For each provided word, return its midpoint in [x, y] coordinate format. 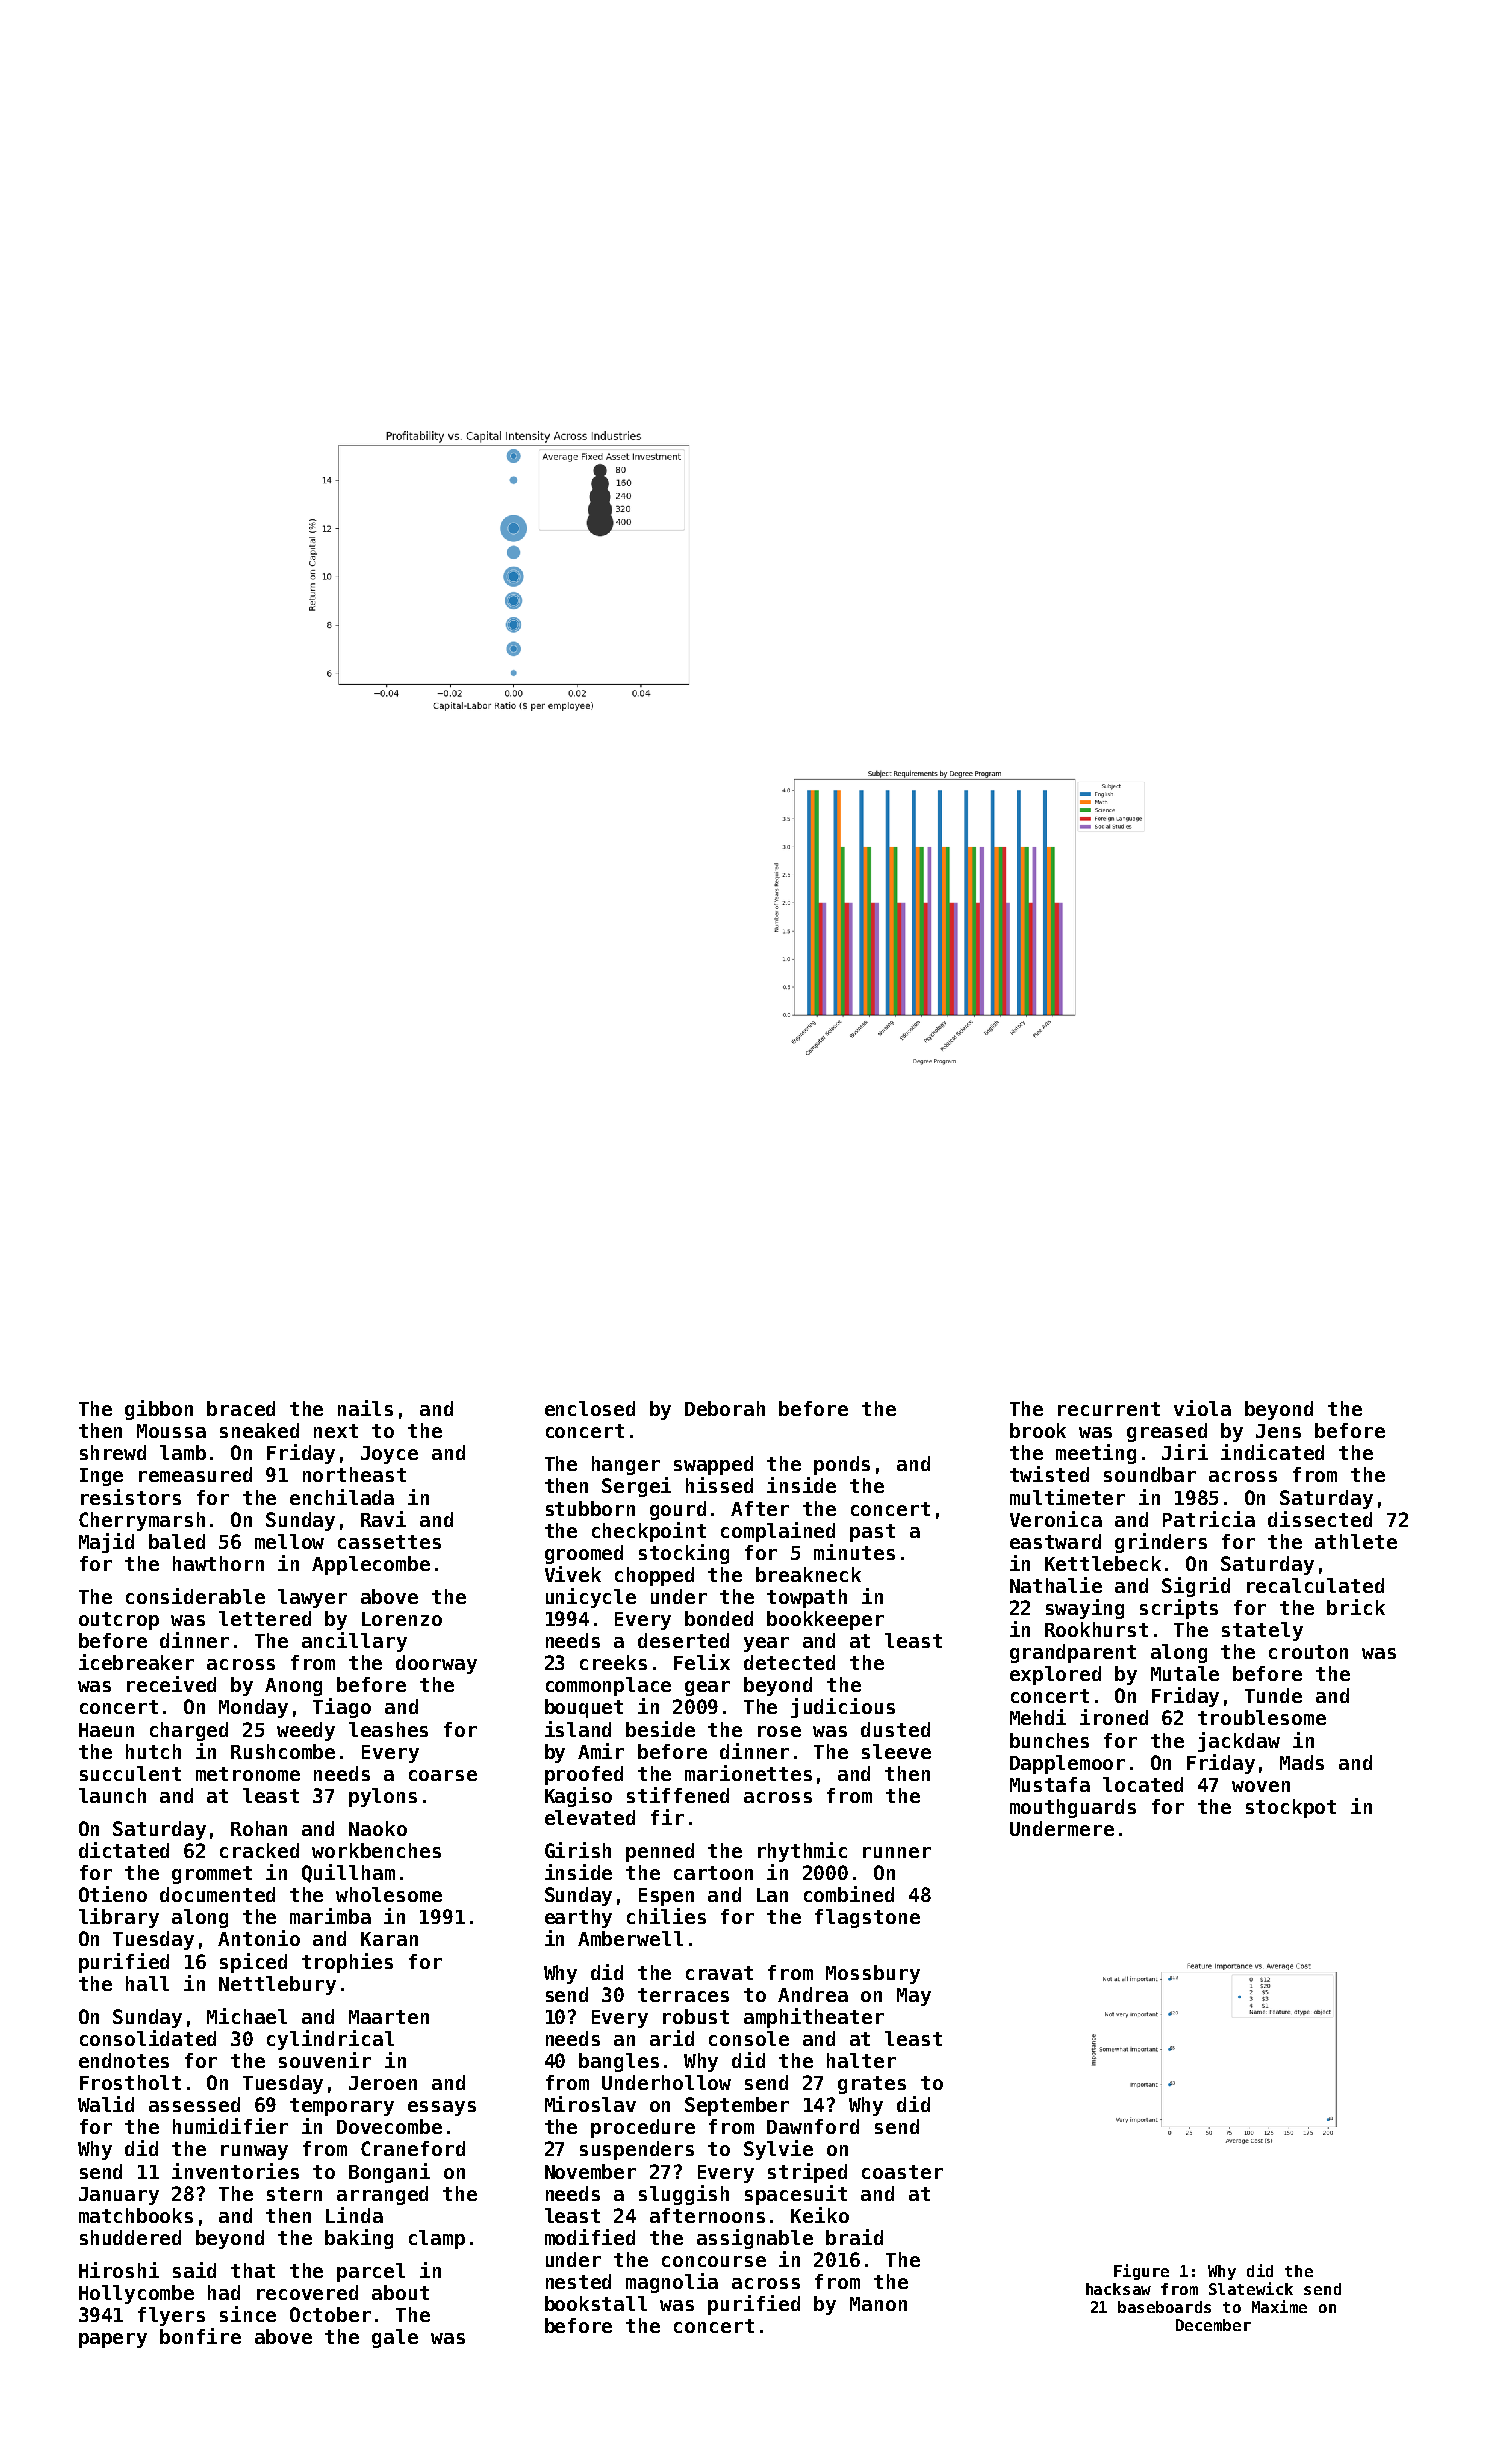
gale [395, 2338]
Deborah [725, 1408]
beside [660, 1729]
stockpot [1291, 1808]
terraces [683, 1995]
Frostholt [130, 2082]
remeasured [195, 1474]
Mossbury [873, 1974]
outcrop [119, 1621]
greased [1167, 1432]
